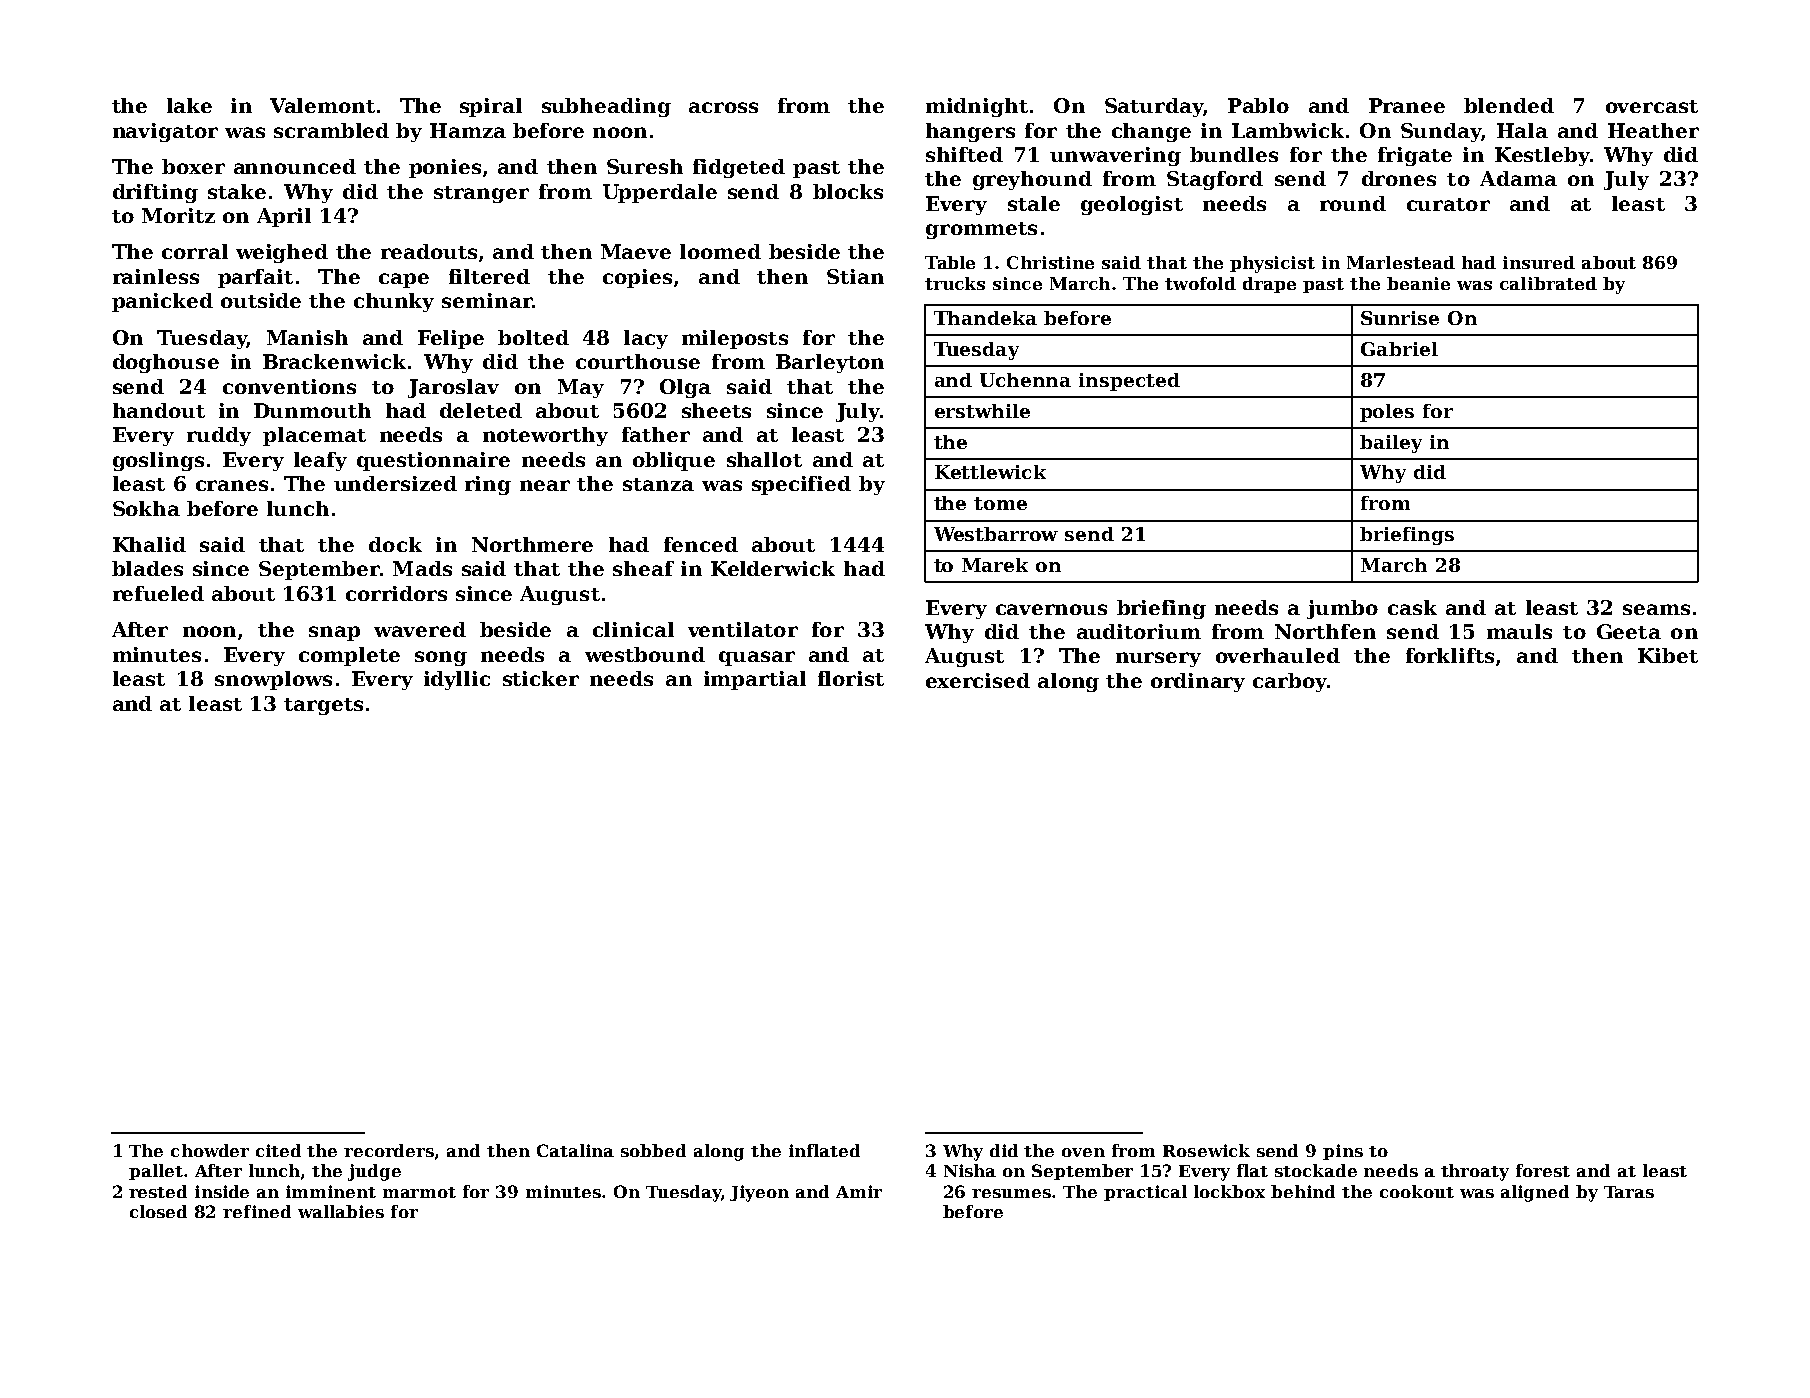  I want to click on Pranee, so click(1407, 105).
